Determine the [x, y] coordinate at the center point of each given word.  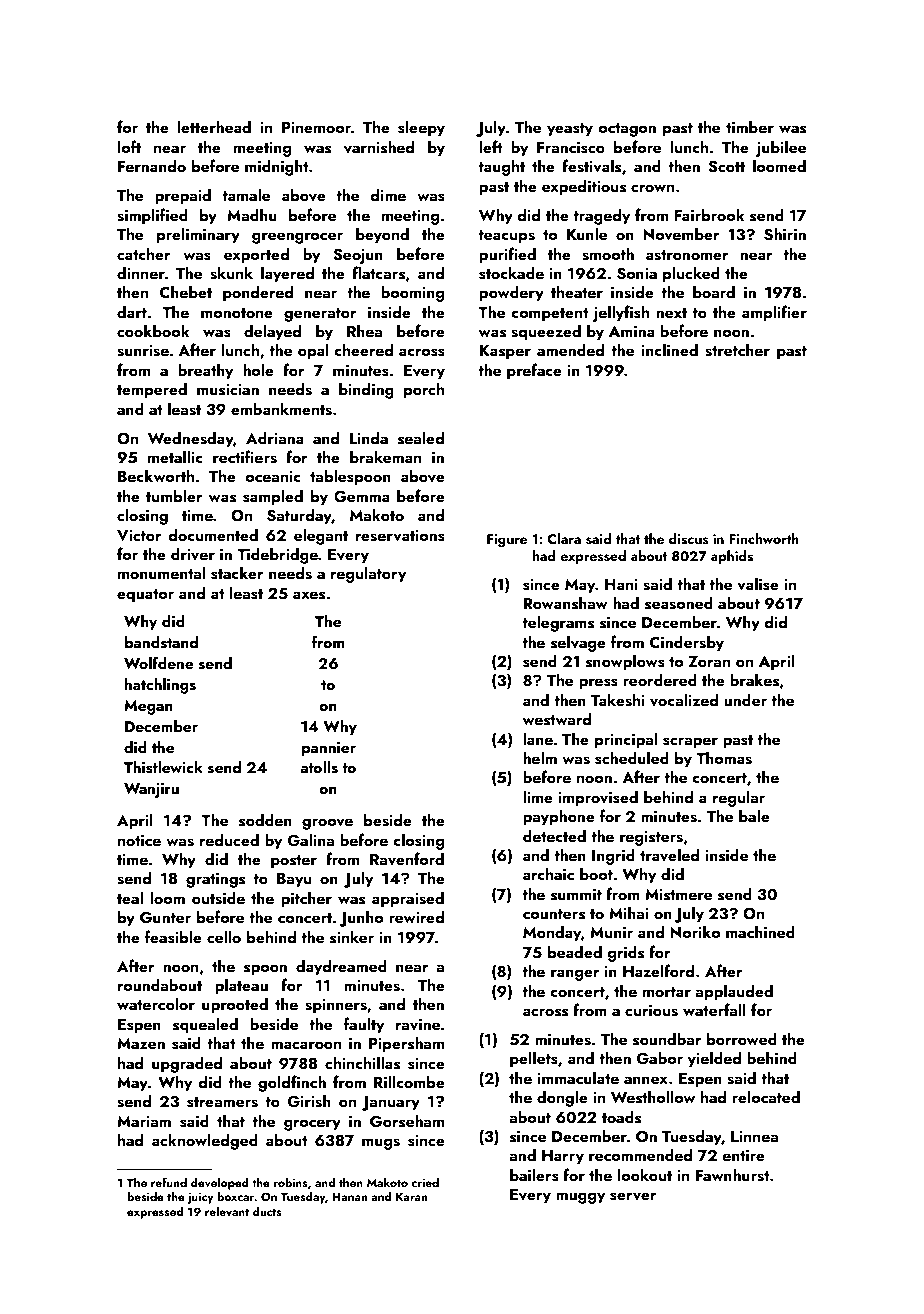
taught [501, 167]
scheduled [632, 758]
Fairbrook [709, 214]
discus [689, 539]
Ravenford [407, 859]
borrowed [742, 1038]
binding [366, 390]
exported [256, 255]
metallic [175, 456]
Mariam [144, 1121]
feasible [173, 937]
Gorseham [407, 1121]
